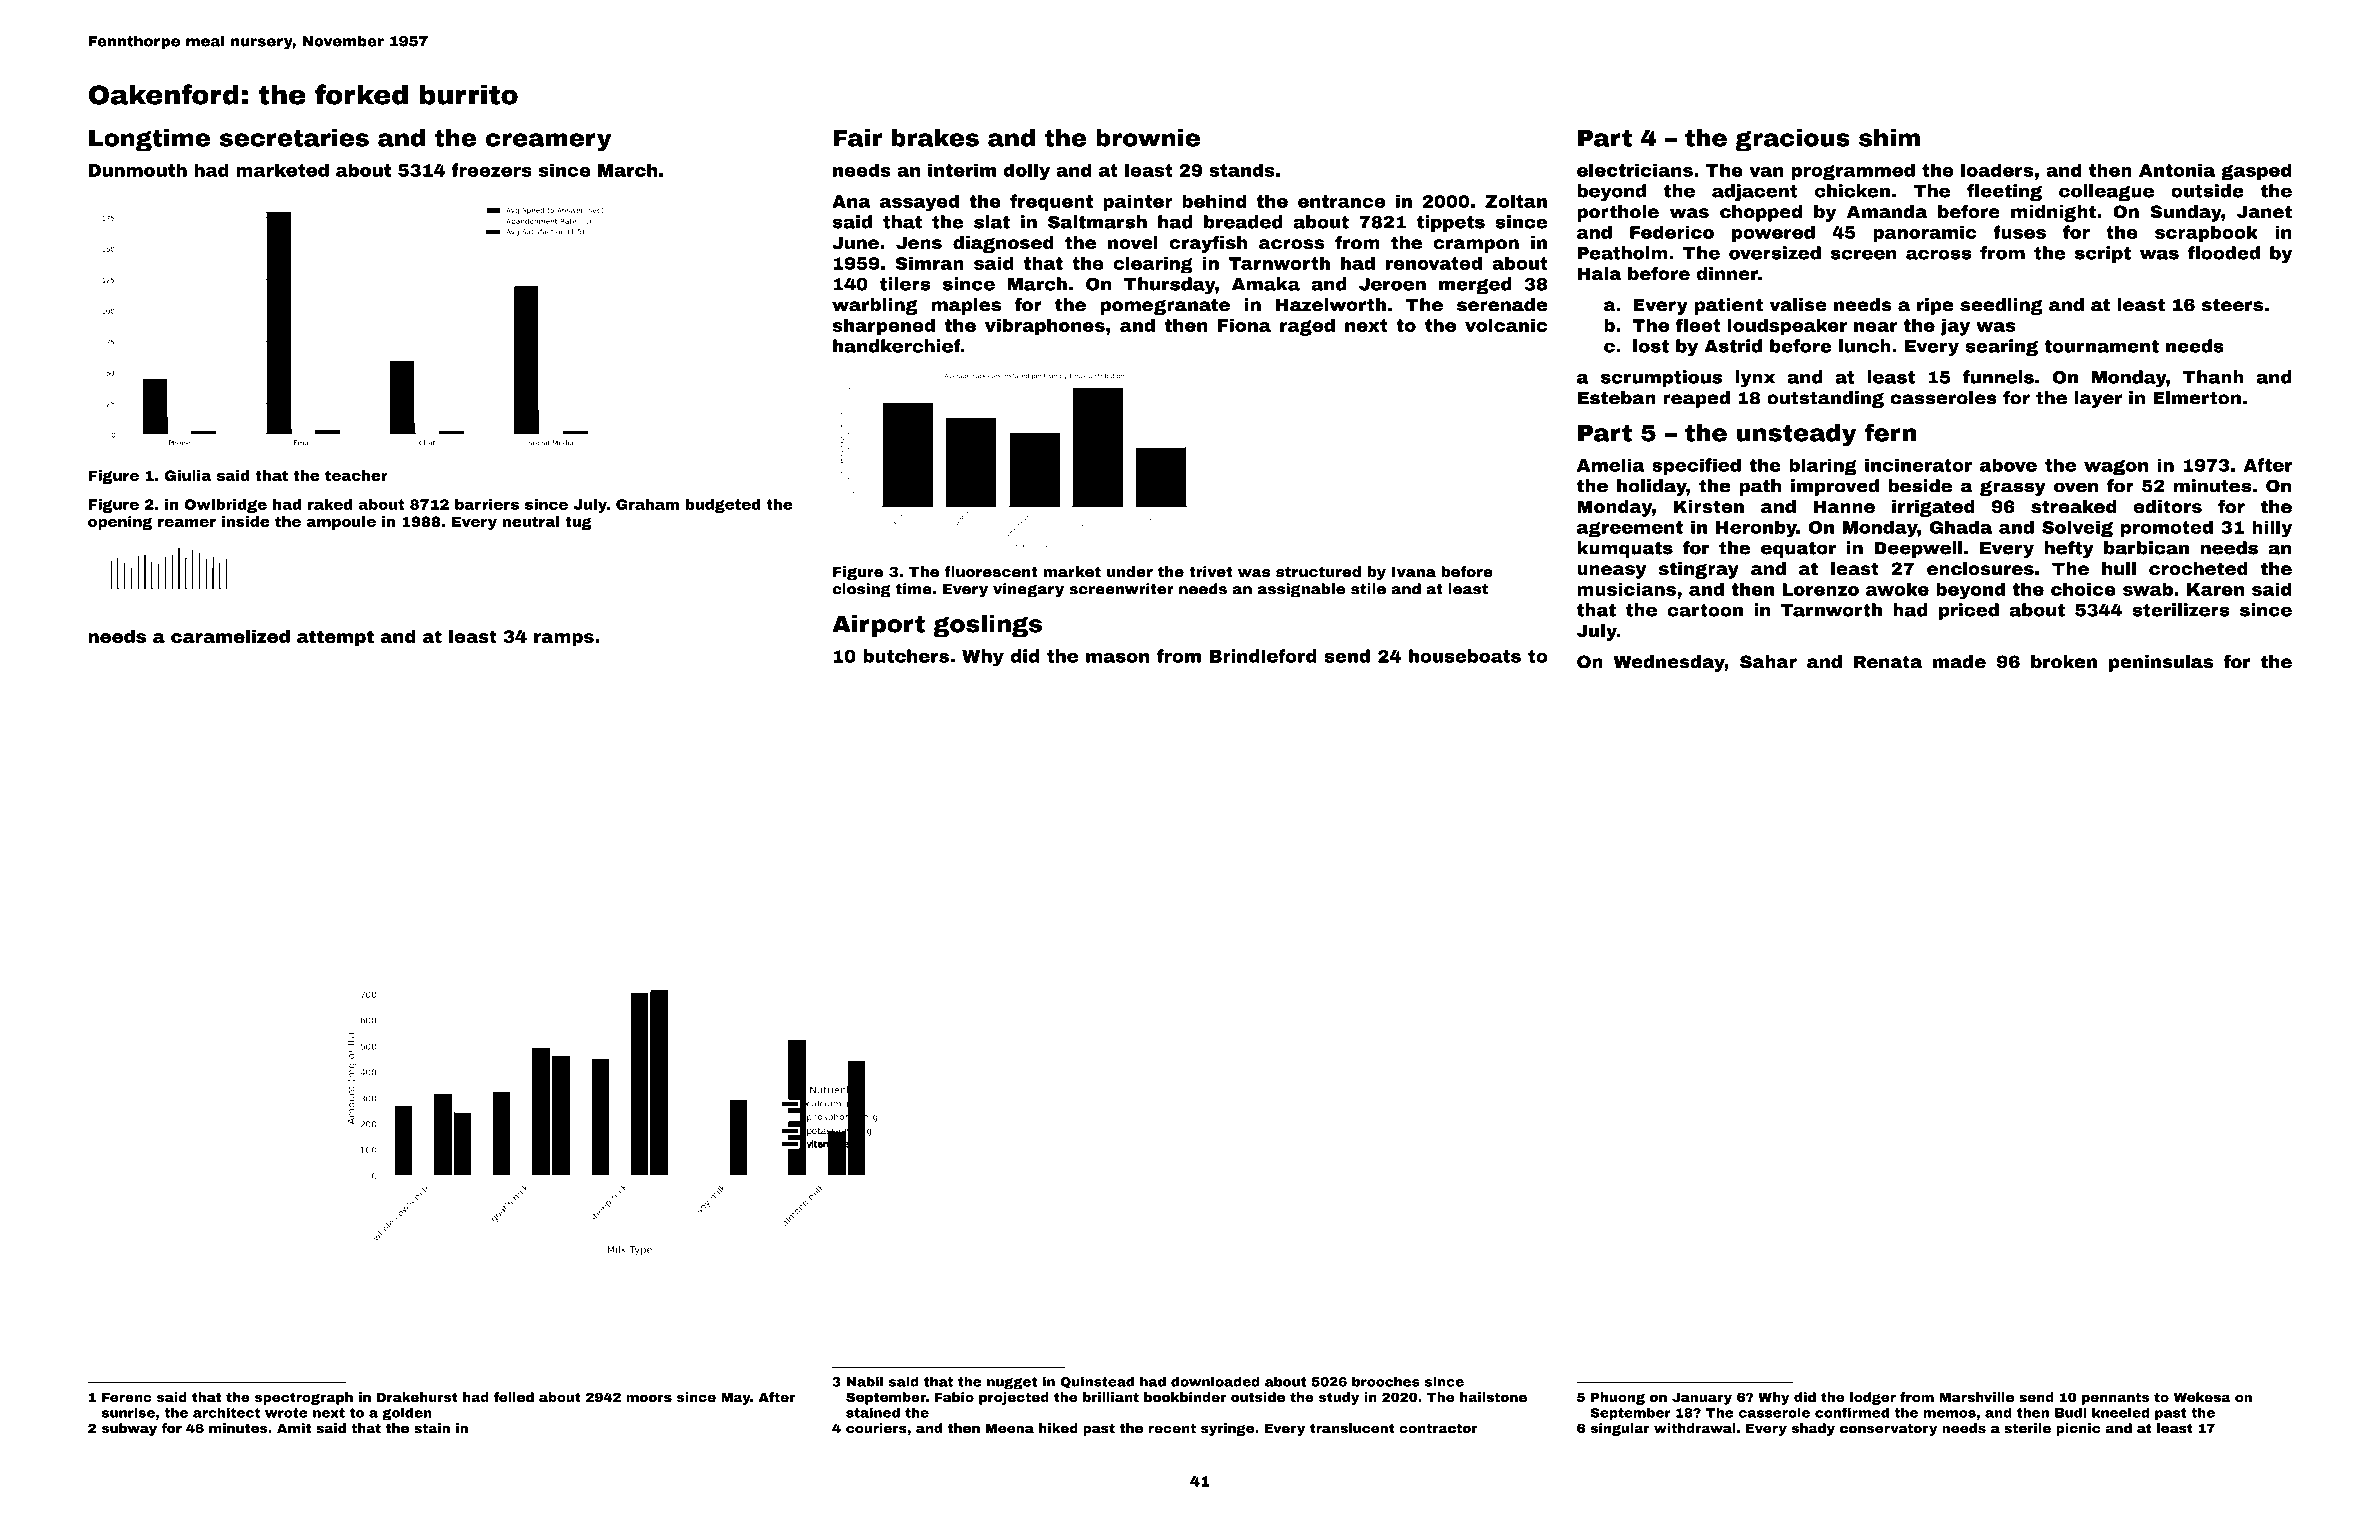 The width and height of the screenshot is (2380, 1540). I want to click on freezers, so click(491, 170).
